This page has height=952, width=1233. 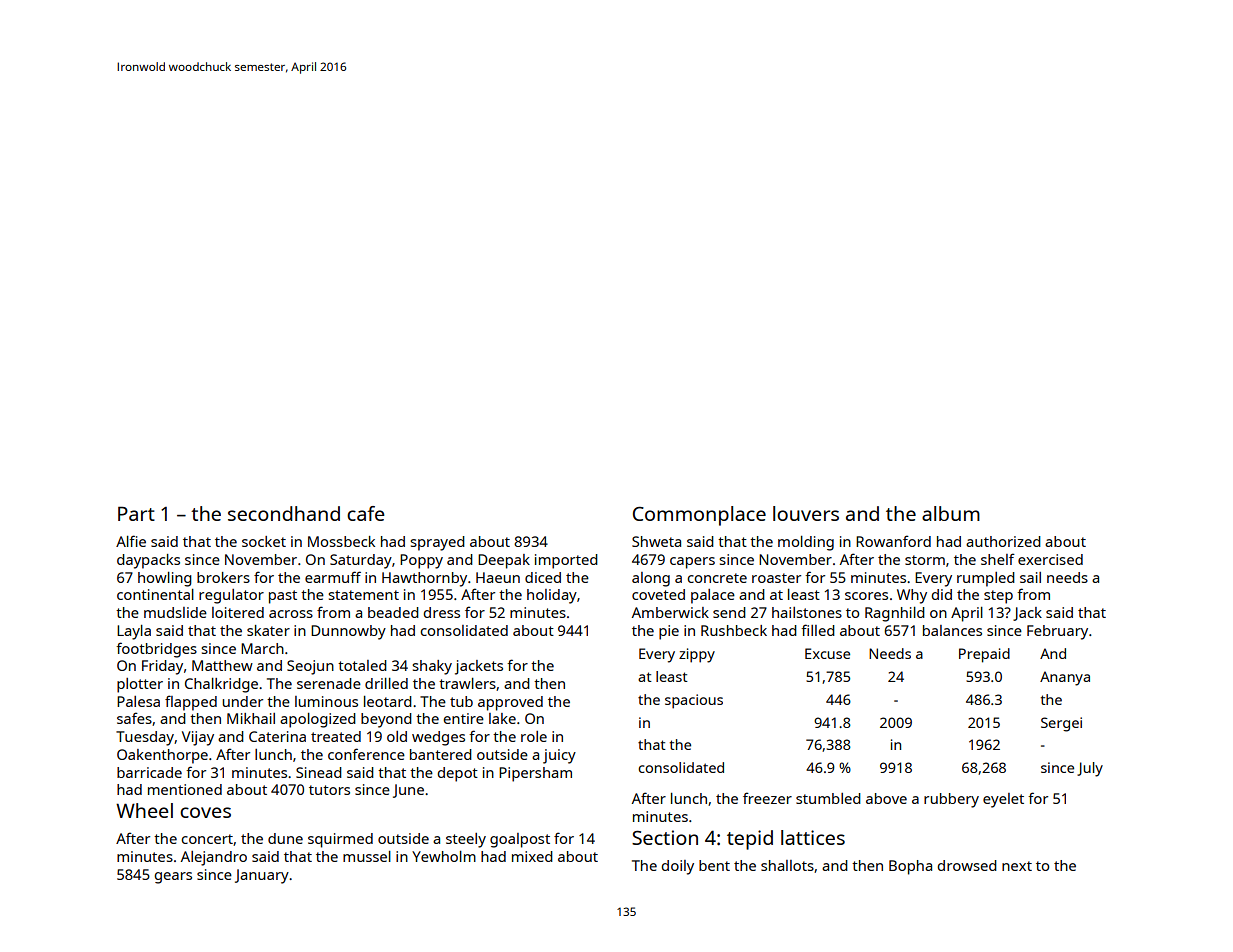 What do you see at coordinates (366, 513) in the page?
I see `cafe` at bounding box center [366, 513].
